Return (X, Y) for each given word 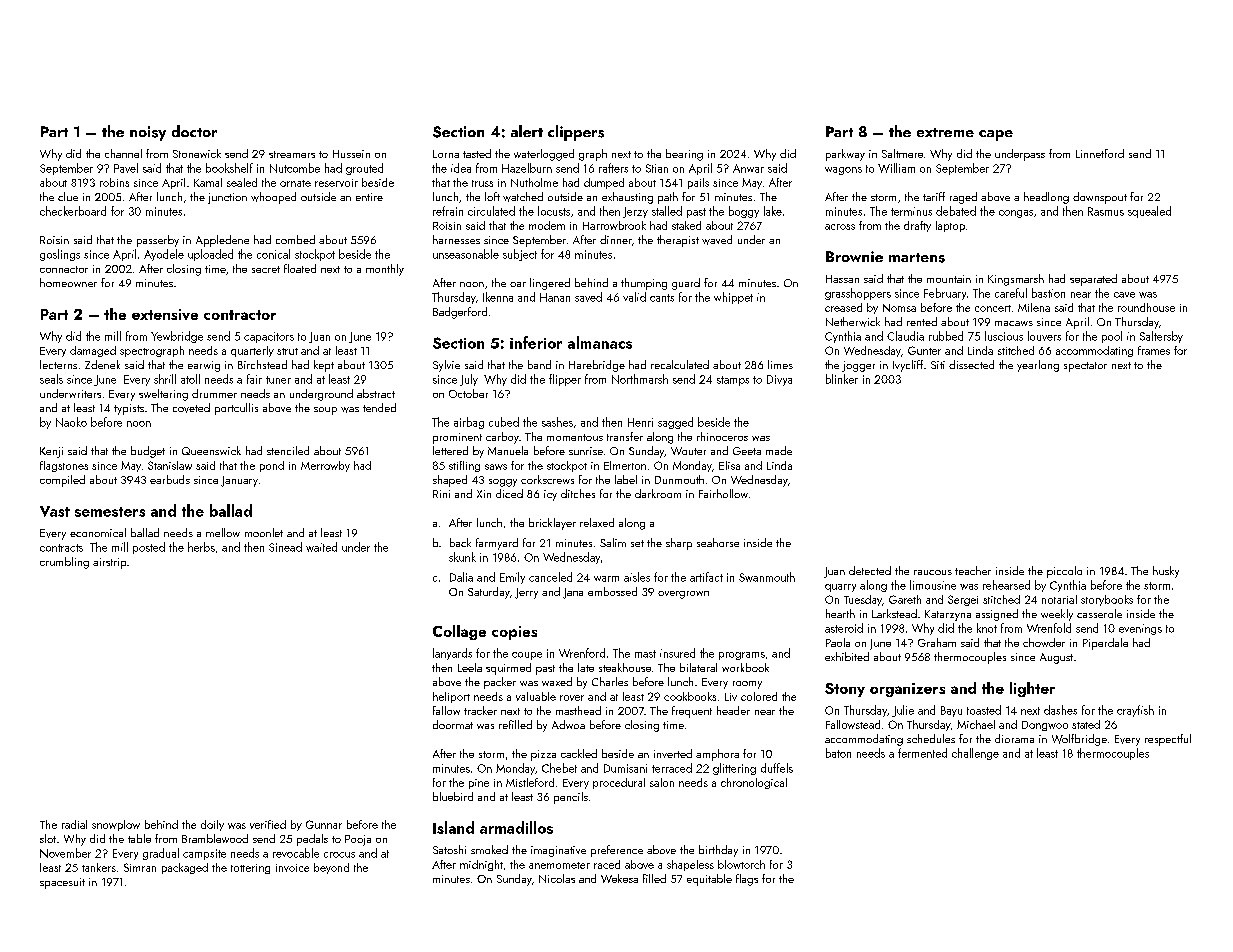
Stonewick (197, 153)
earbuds (170, 479)
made (779, 450)
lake (773, 211)
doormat (453, 724)
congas (1016, 214)
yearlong (1038, 366)
